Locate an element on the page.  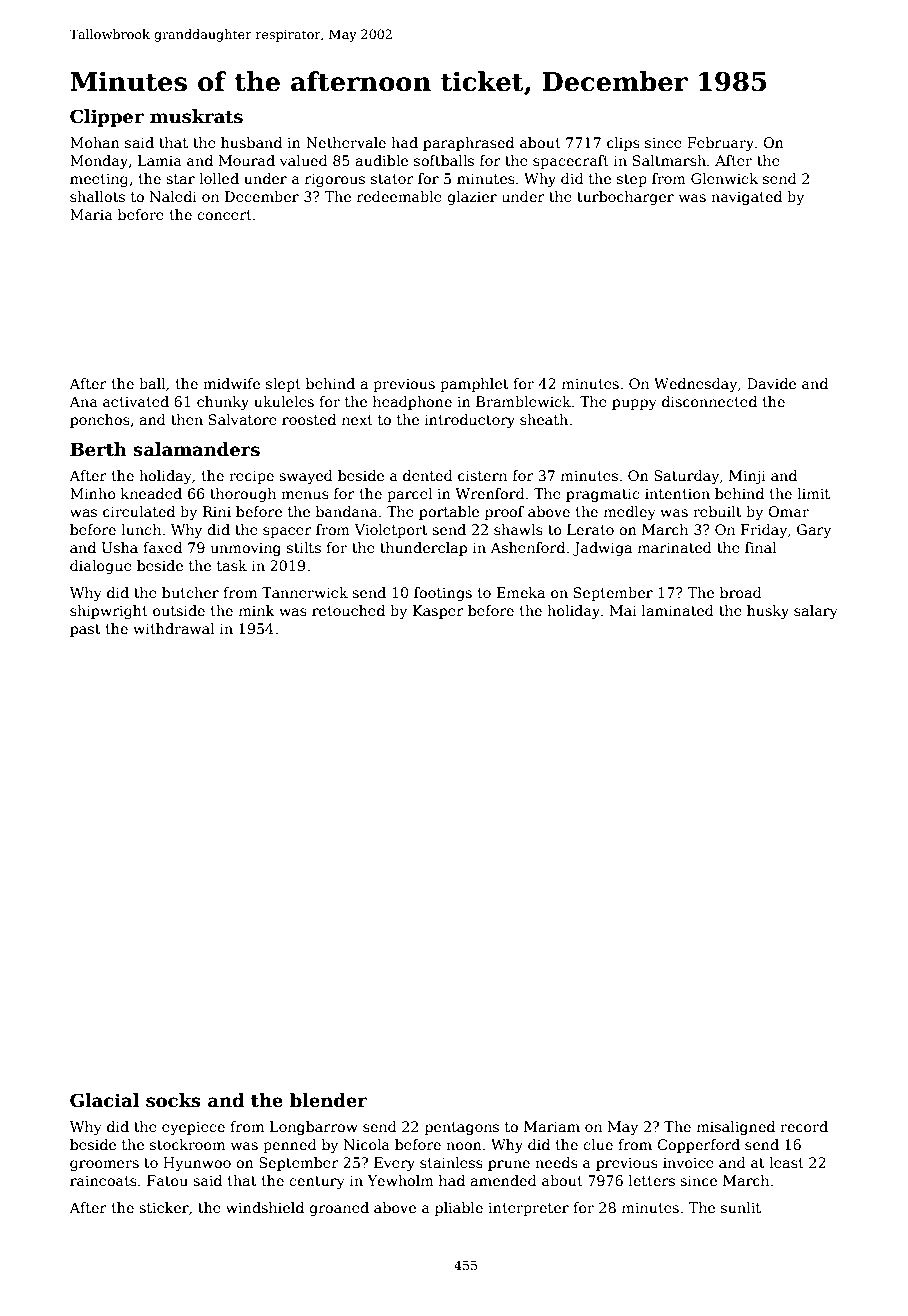
past is located at coordinates (85, 630).
